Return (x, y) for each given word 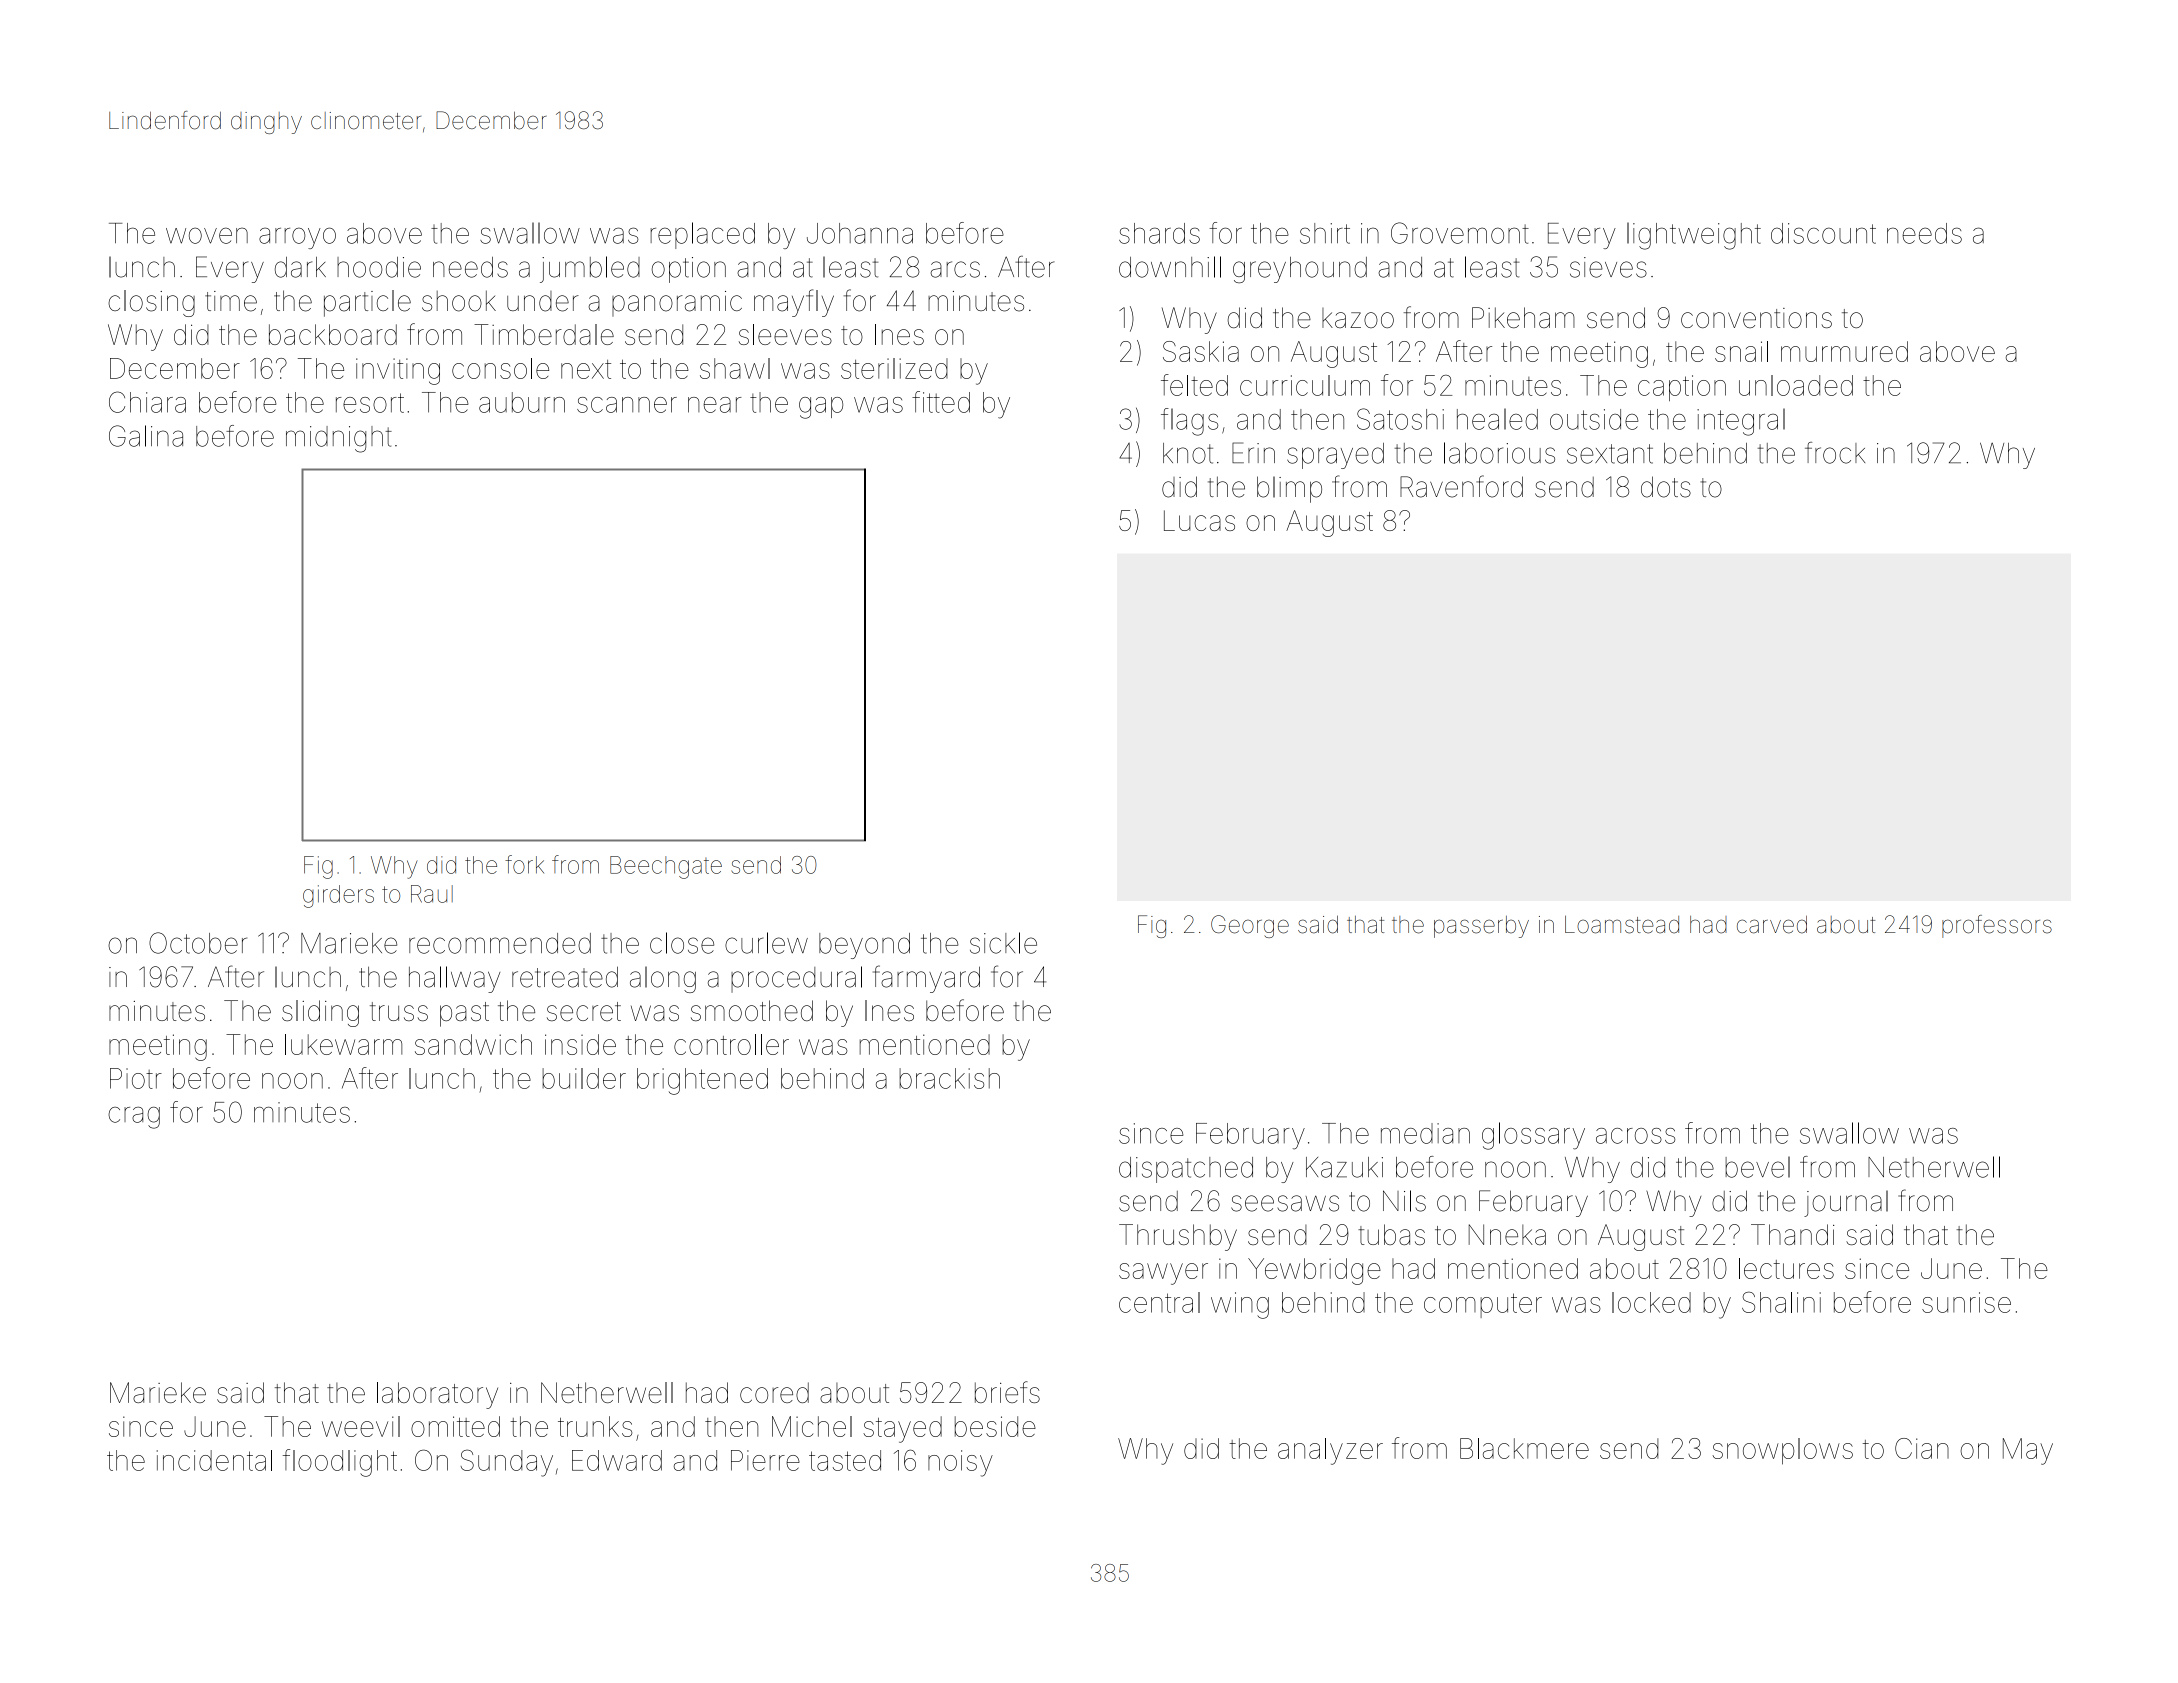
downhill (1170, 267)
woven (207, 235)
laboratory (437, 1395)
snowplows (1782, 1451)
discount (1823, 233)
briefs (1007, 1392)
